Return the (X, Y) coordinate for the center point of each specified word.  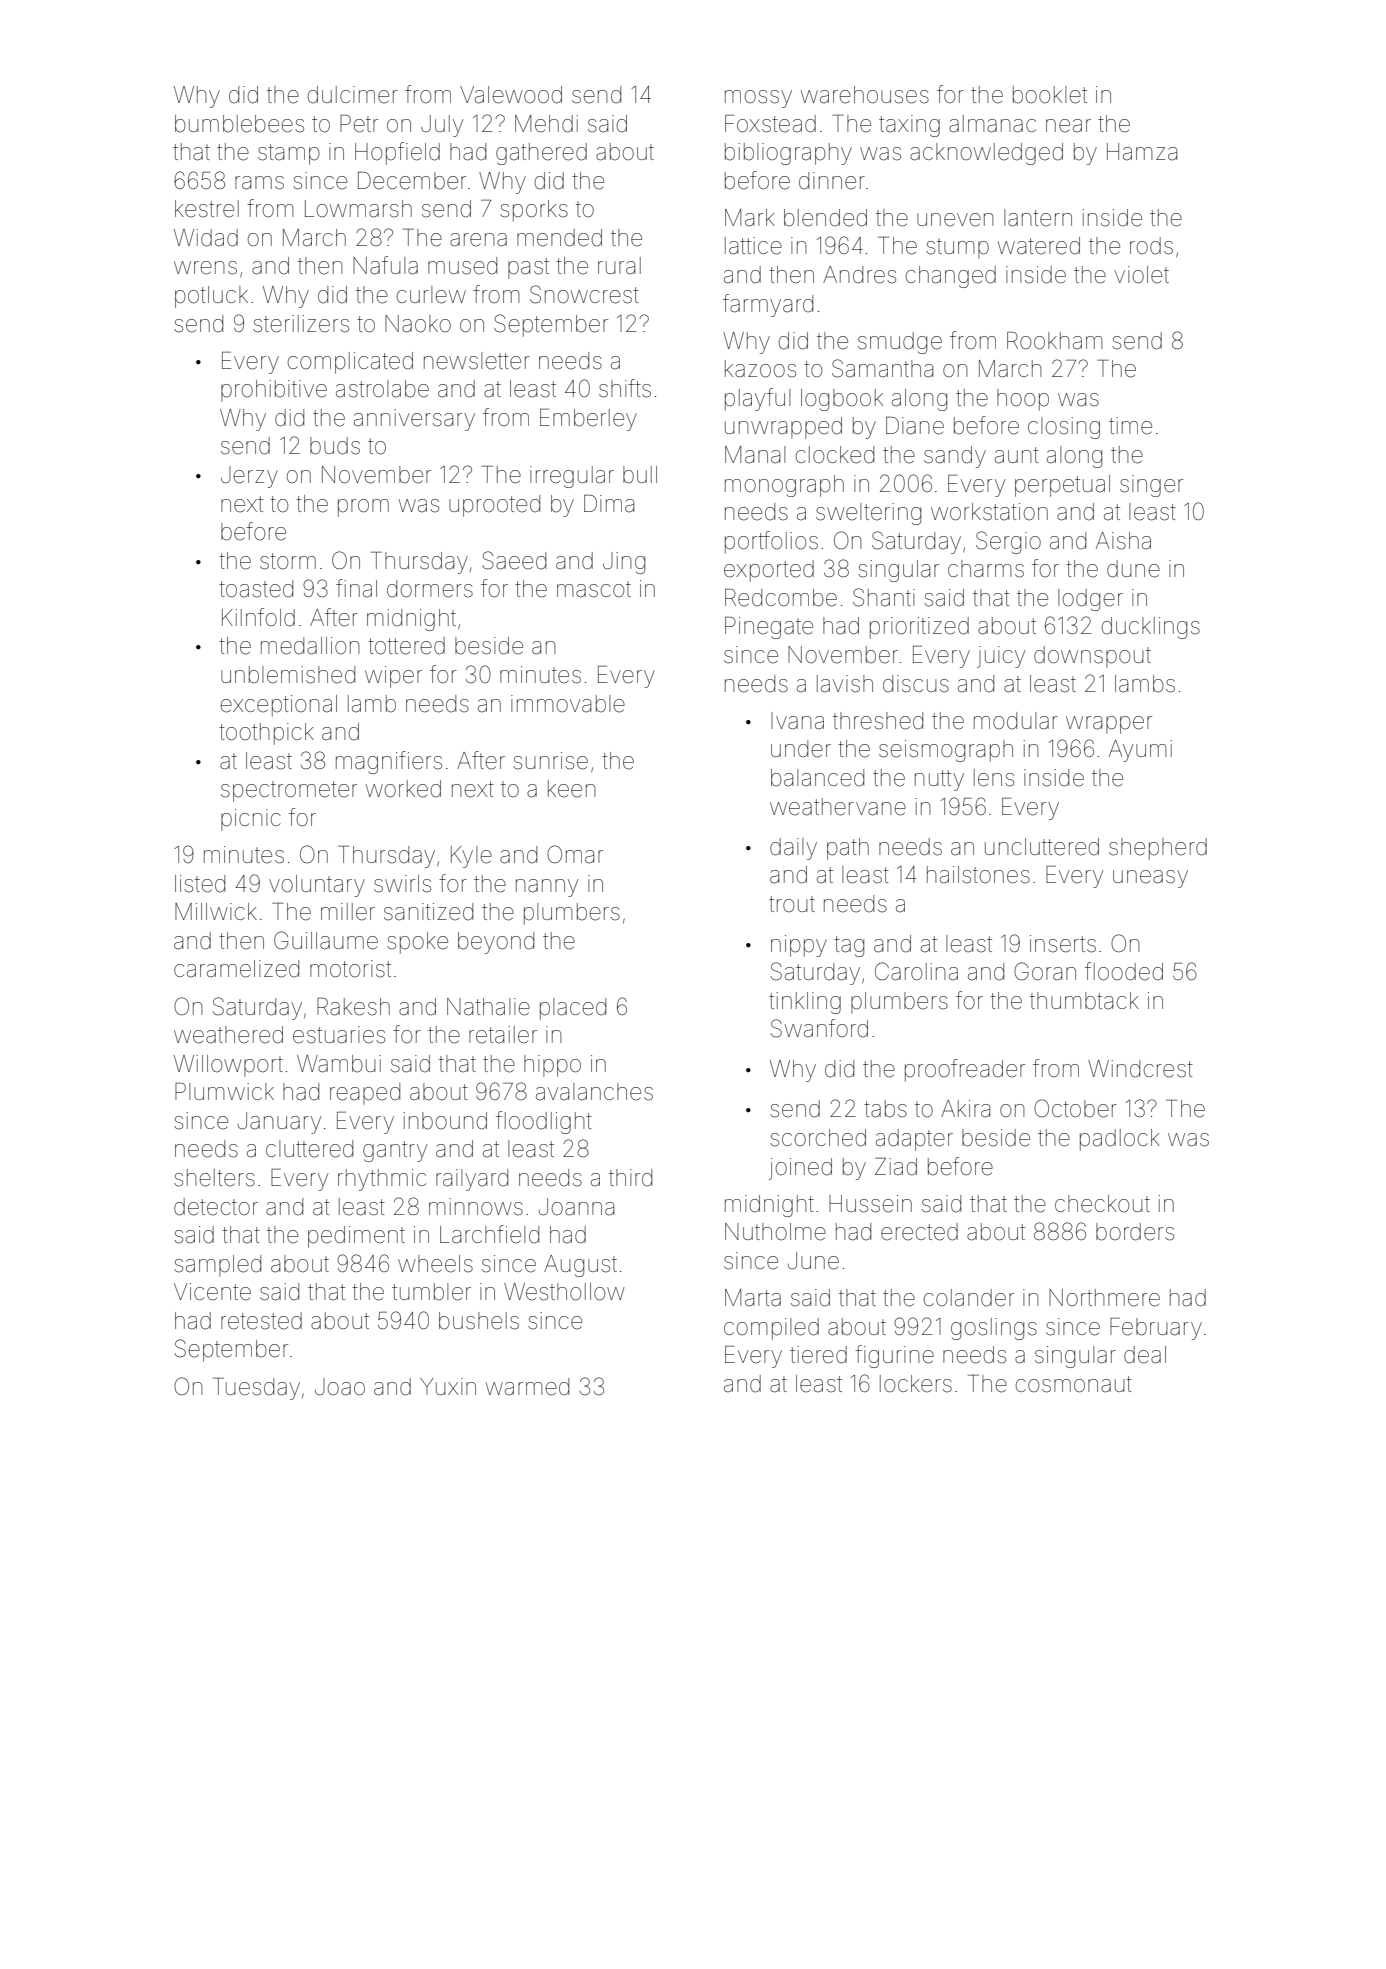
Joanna (576, 1207)
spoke (417, 943)
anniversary (414, 420)
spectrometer (289, 791)
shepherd (1158, 849)
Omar (575, 854)
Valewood (511, 95)
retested (261, 1321)
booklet (1050, 95)
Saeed (514, 560)
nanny (547, 888)
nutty (939, 780)
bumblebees (239, 124)
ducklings (1151, 628)
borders (1135, 1232)
